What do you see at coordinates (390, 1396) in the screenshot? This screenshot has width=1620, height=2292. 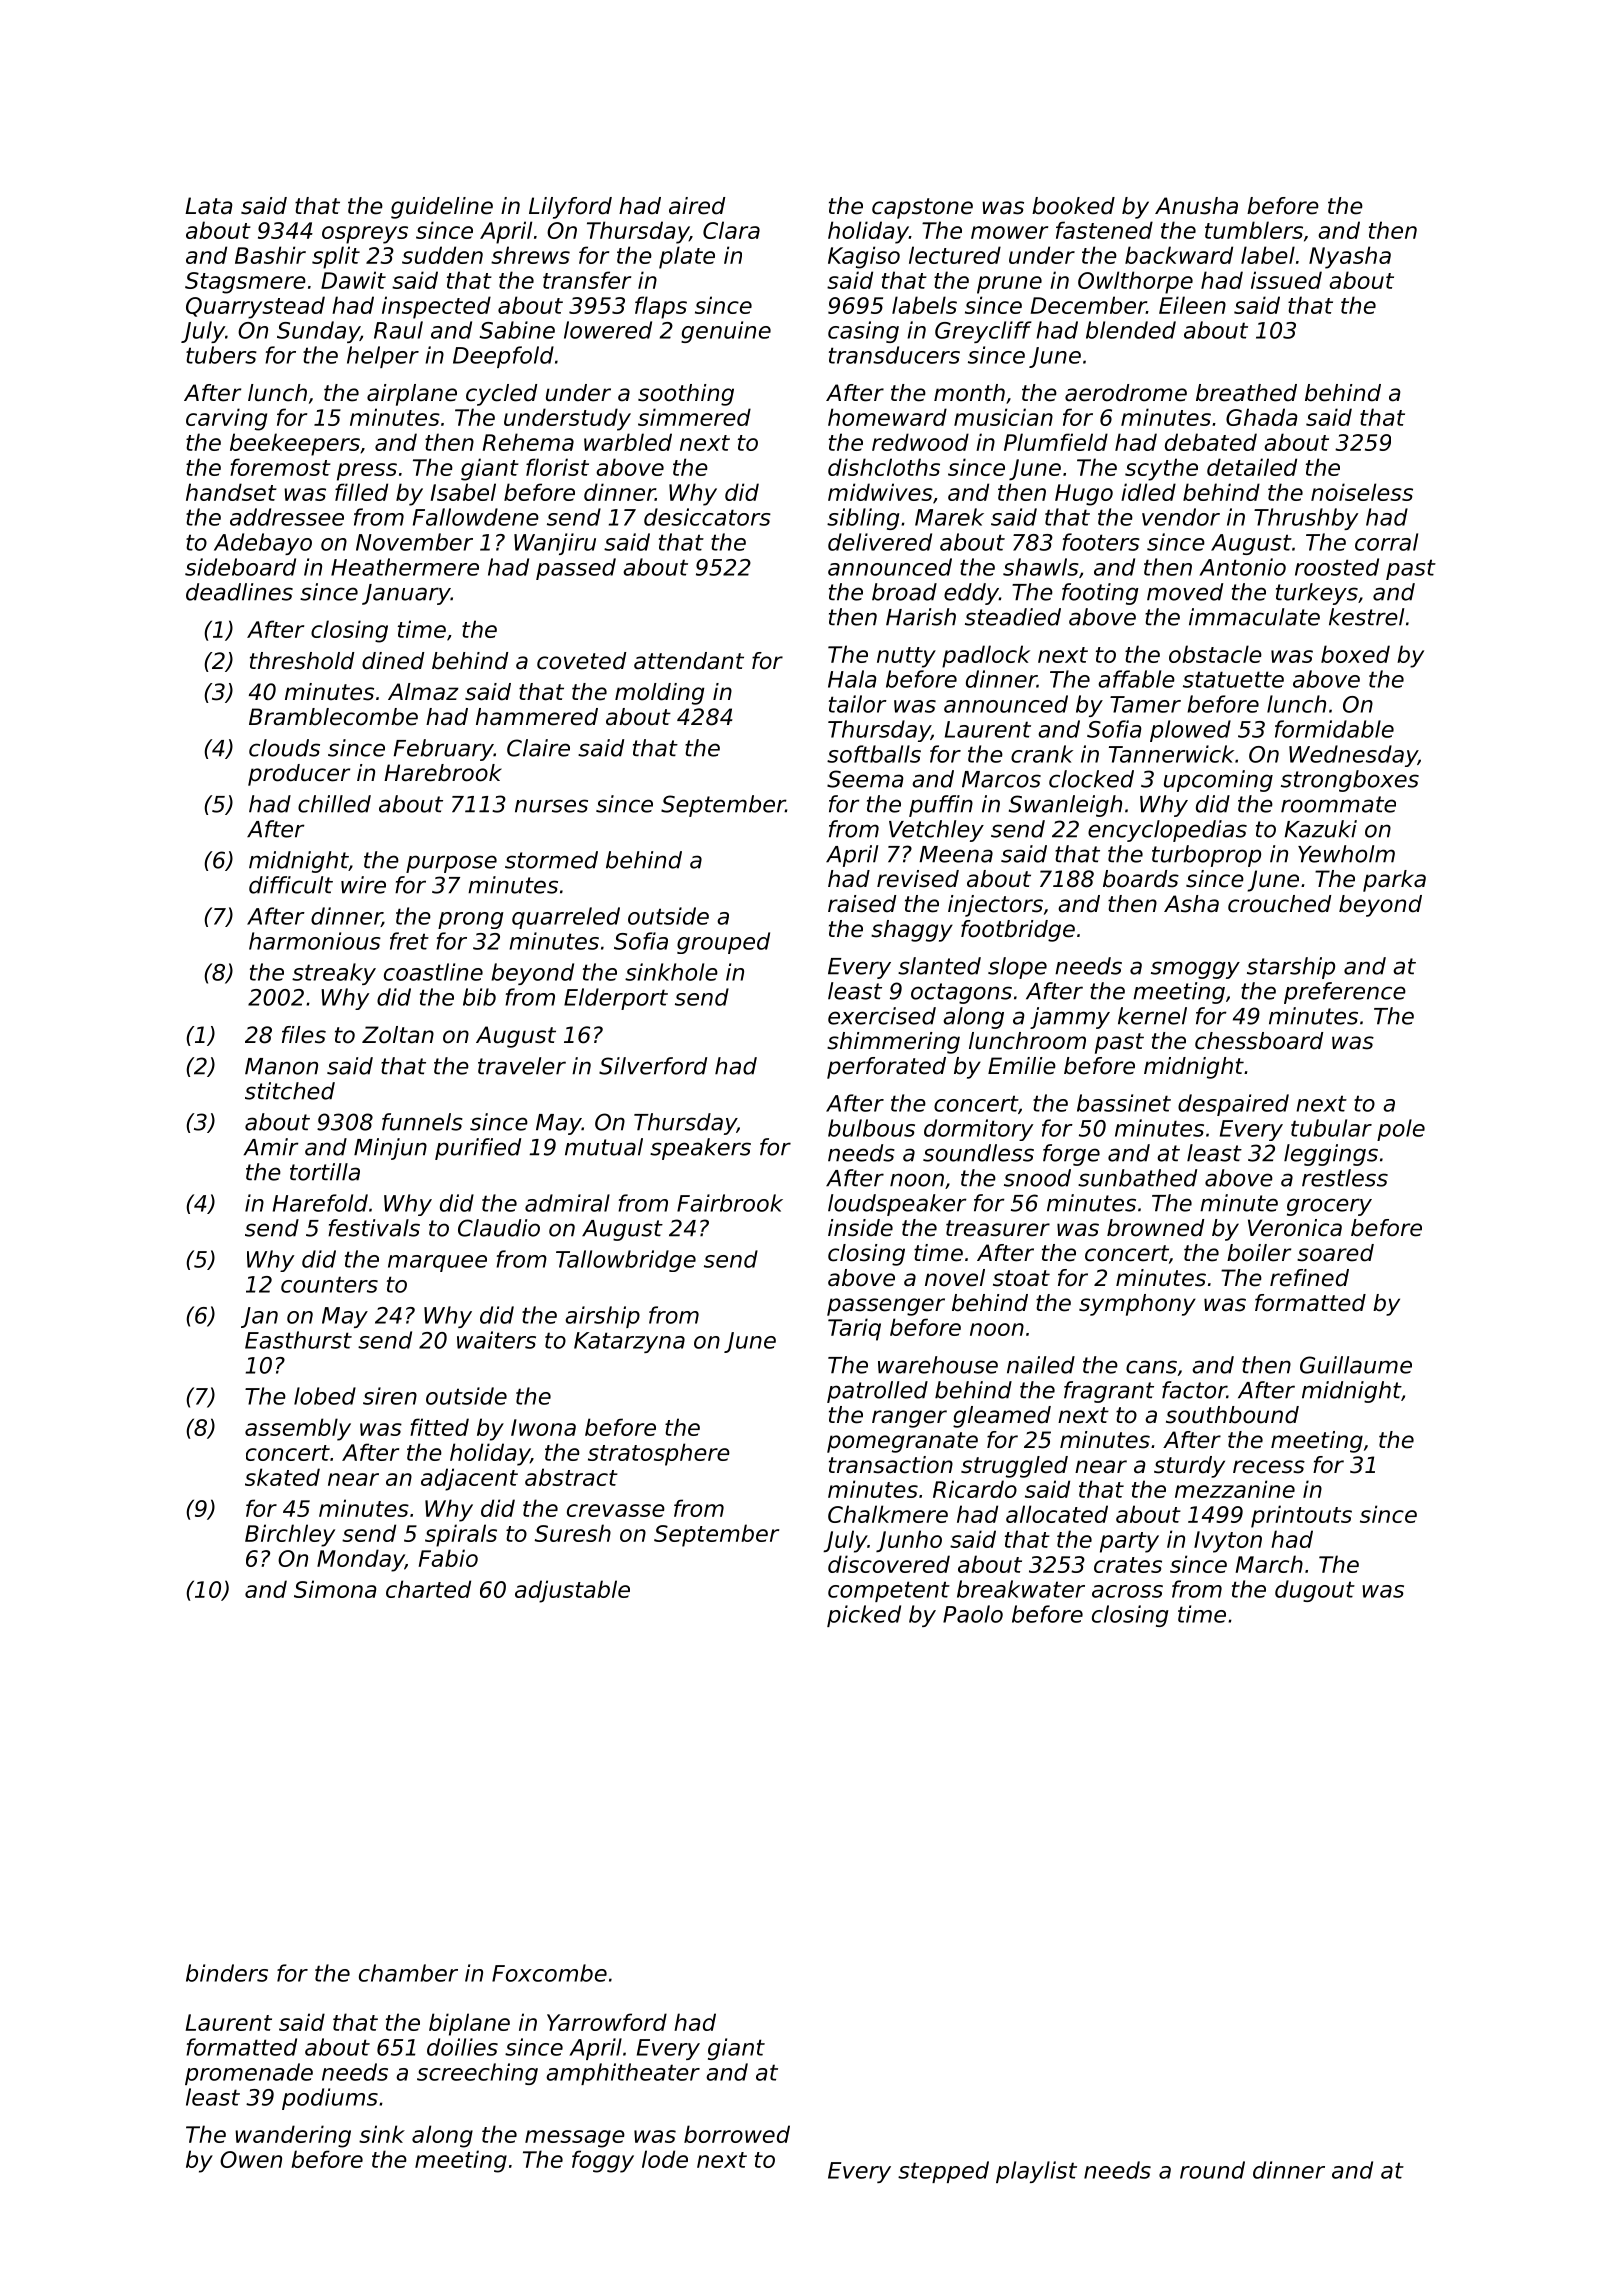 I see `siren` at bounding box center [390, 1396].
